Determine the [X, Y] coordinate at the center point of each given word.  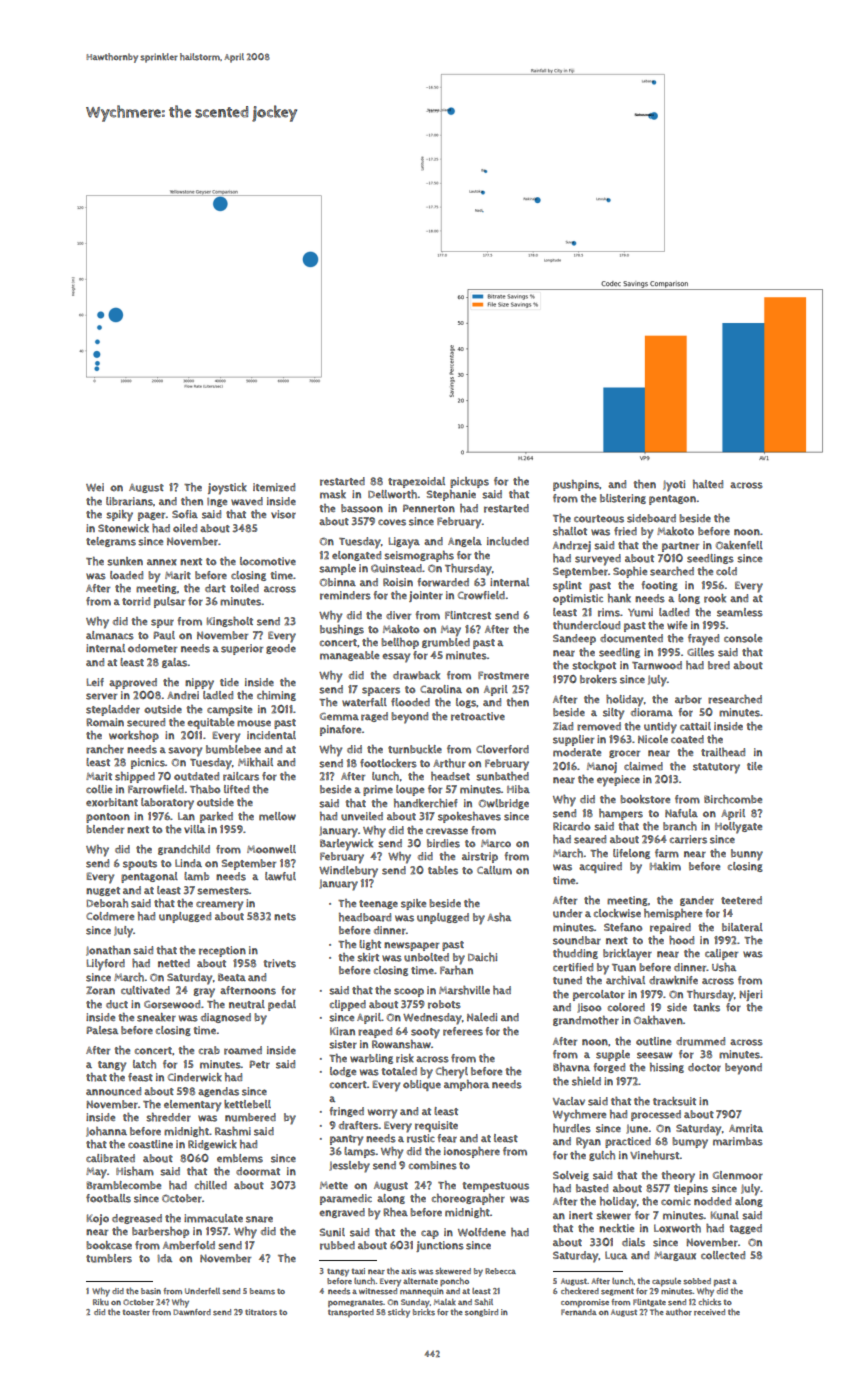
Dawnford [192, 1312]
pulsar [169, 602]
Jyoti [674, 486]
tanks [706, 1007]
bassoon [362, 508]
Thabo [205, 789]
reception [222, 951]
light [370, 945]
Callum [494, 870]
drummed [700, 1041]
